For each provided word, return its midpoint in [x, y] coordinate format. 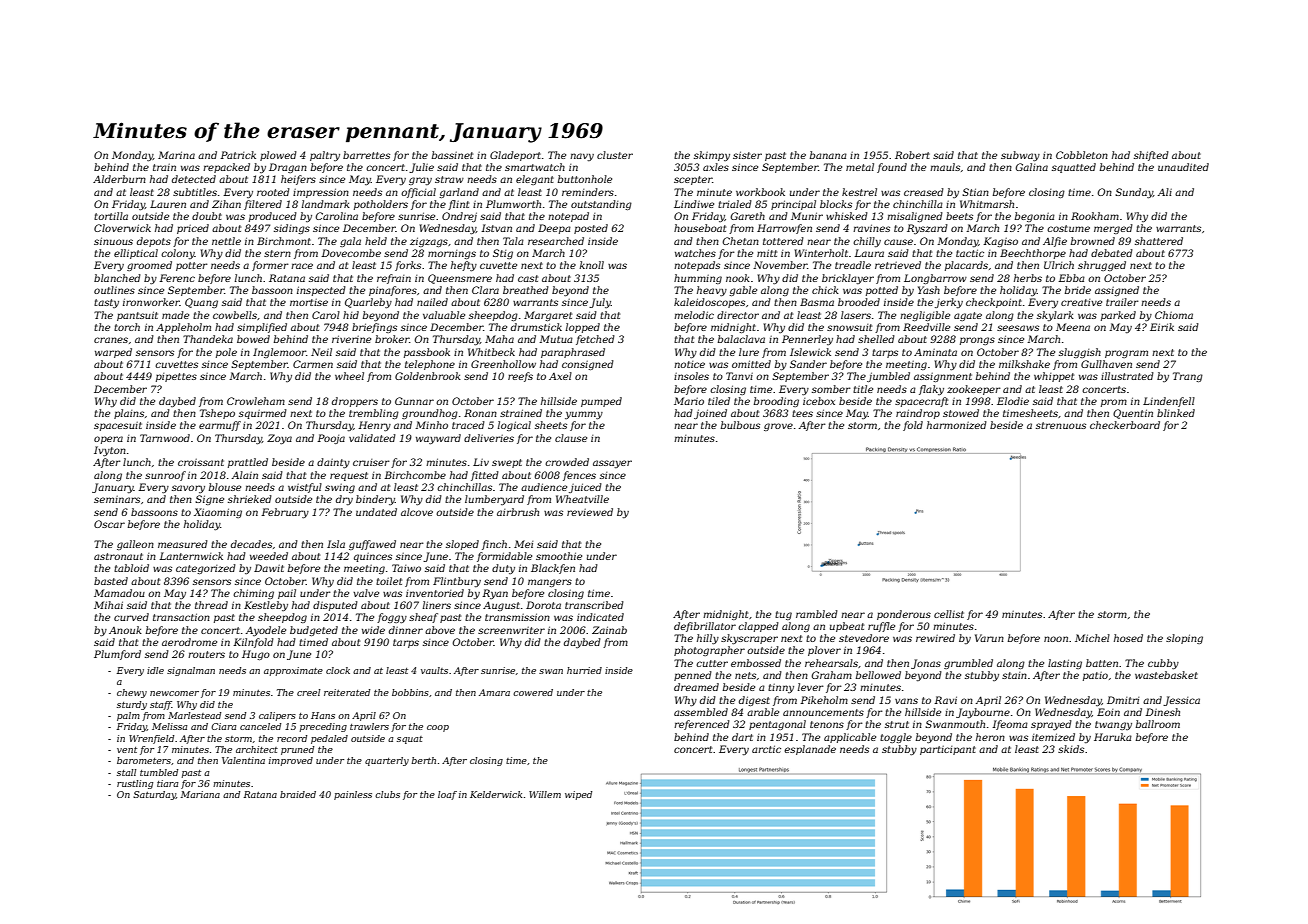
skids [1071, 749]
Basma [817, 302]
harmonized [957, 425]
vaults [434, 670]
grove [778, 427]
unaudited [1183, 167]
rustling [135, 784]
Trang [1188, 377]
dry [344, 500]
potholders [381, 205]
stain [1014, 675]
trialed [735, 204]
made [175, 315]
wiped [578, 795]
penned [693, 676]
